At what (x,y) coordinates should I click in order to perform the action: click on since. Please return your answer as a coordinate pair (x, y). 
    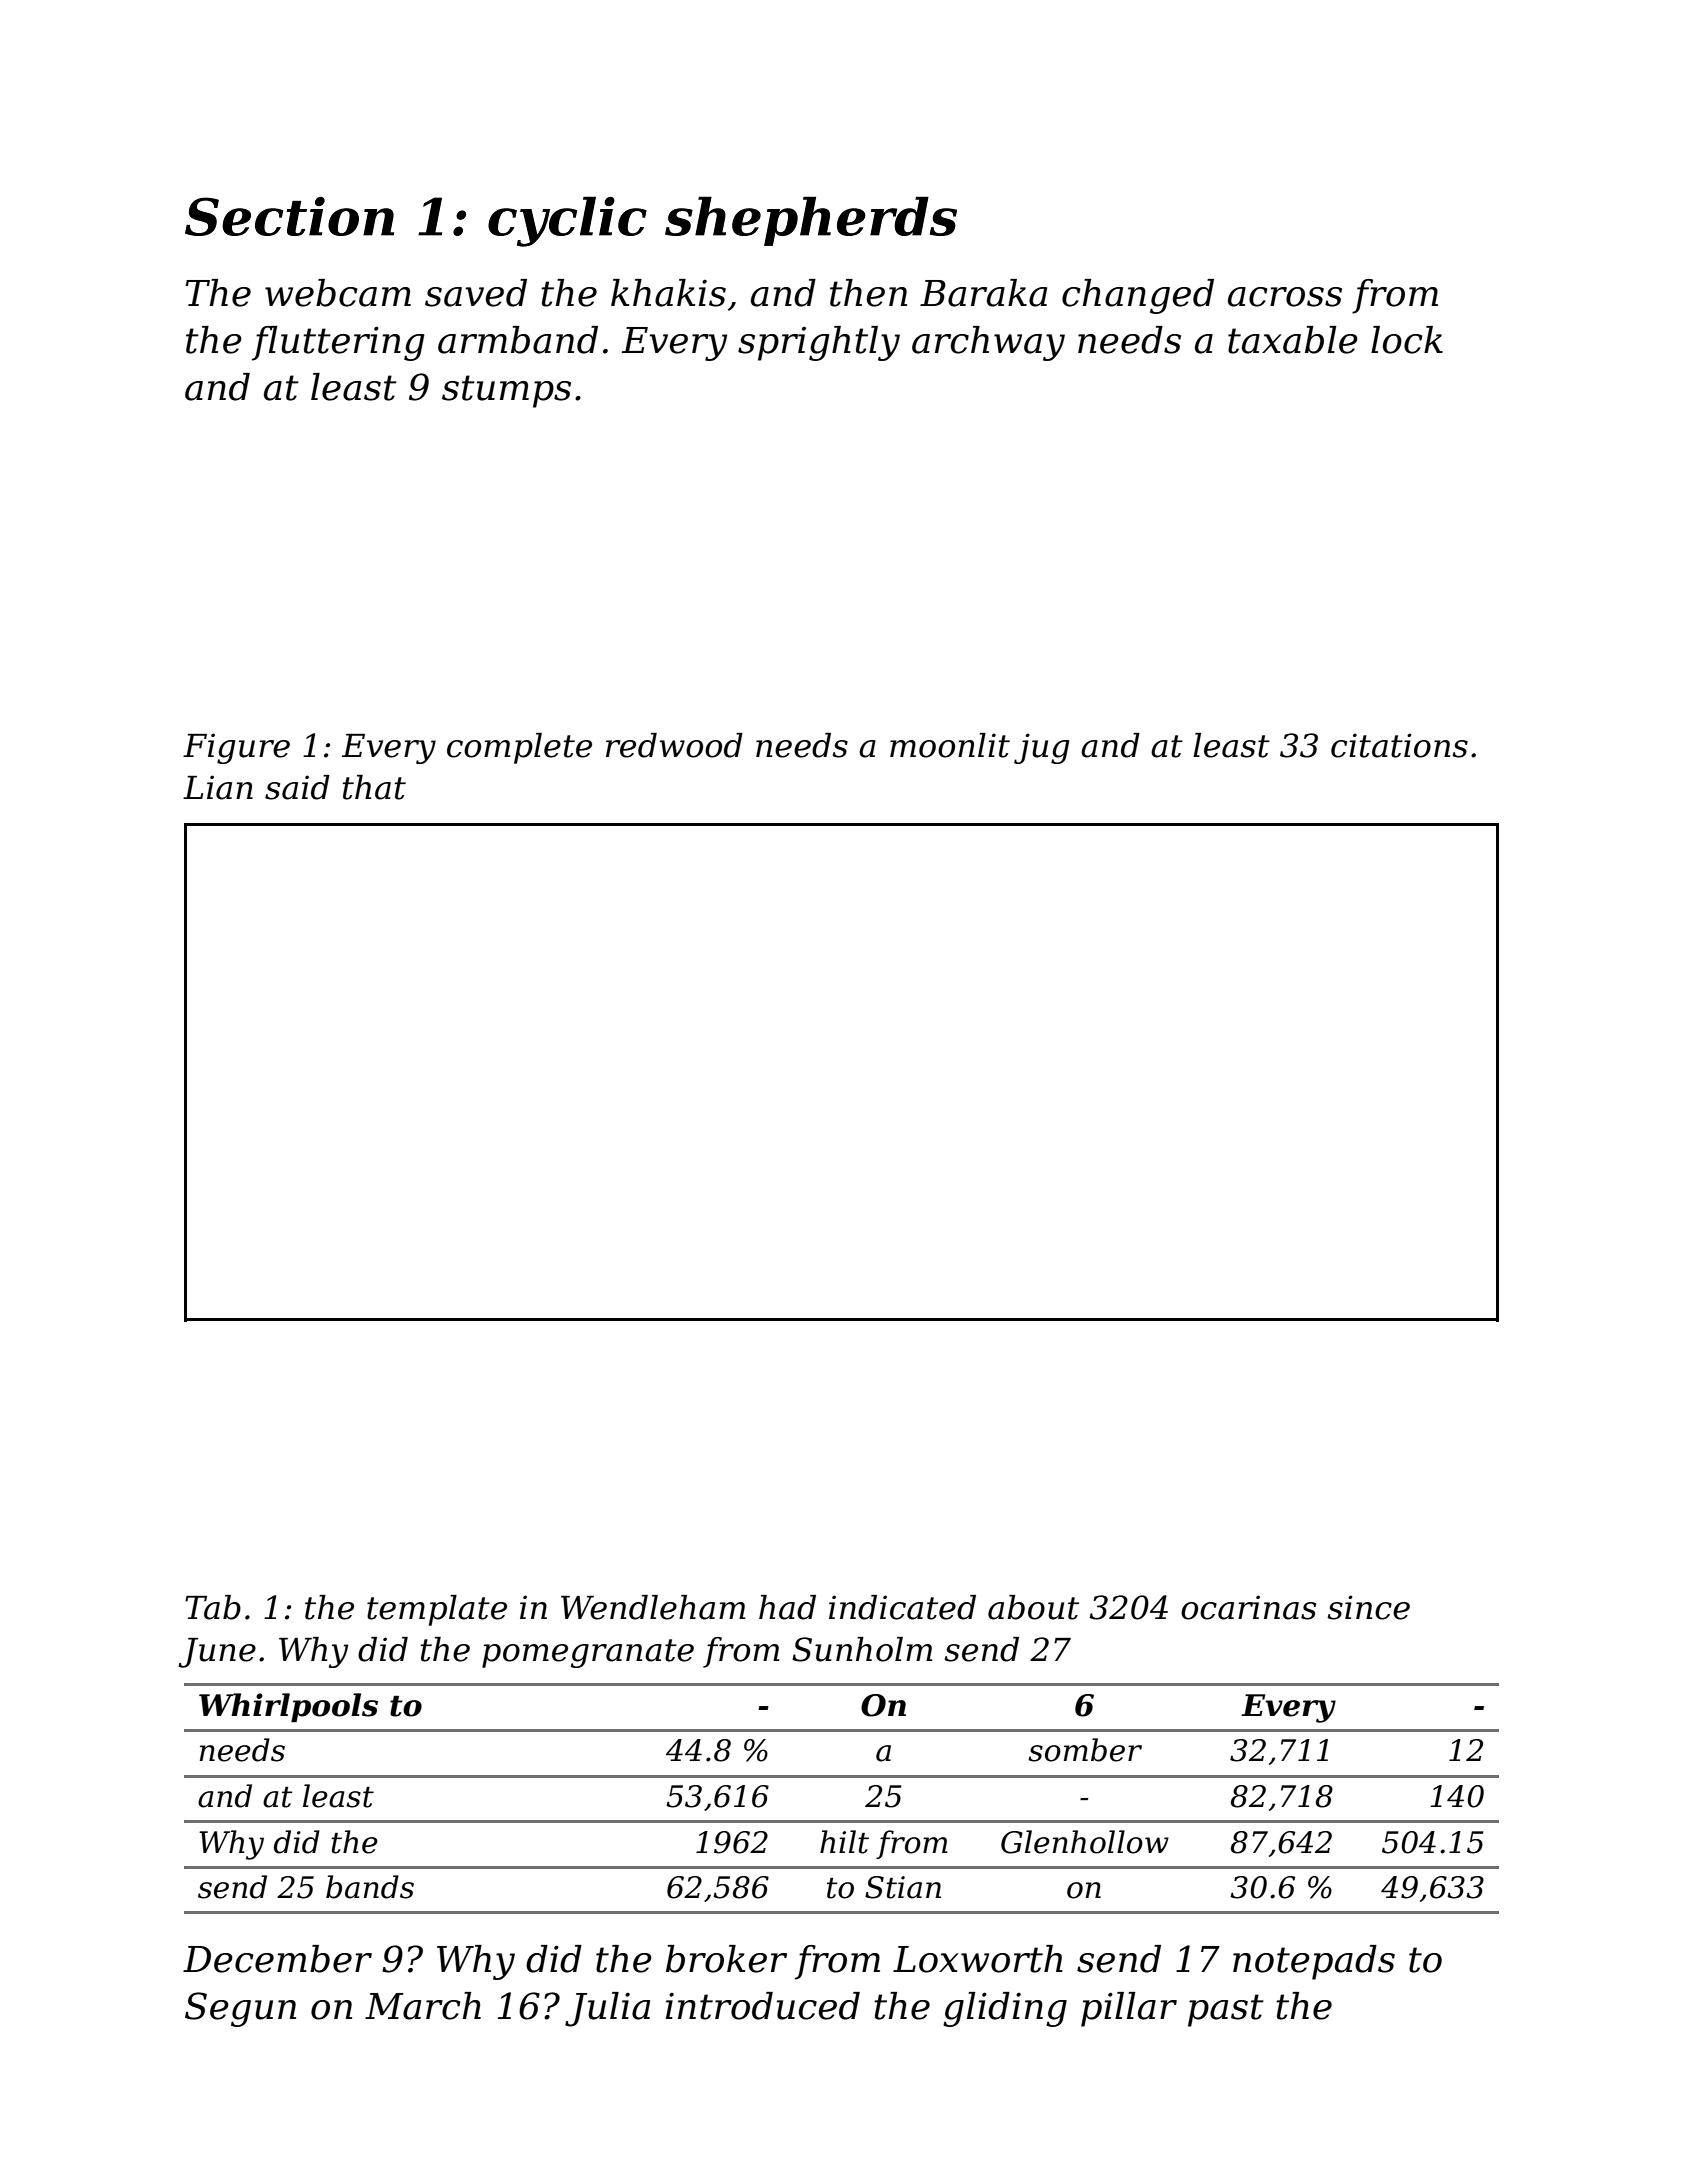
    Looking at the image, I should click on (1368, 1607).
